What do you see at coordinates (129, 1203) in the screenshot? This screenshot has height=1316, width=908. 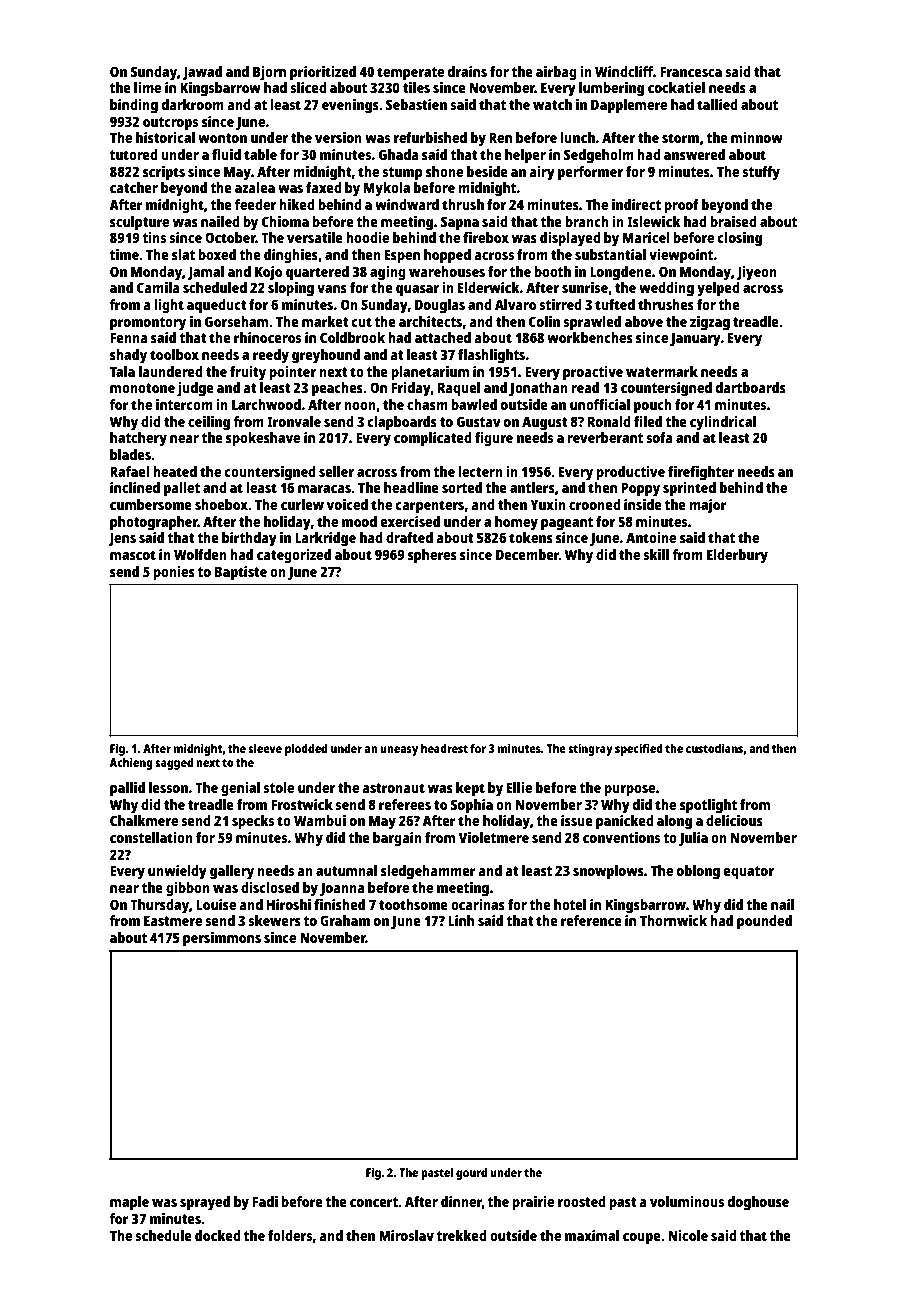 I see `maple` at bounding box center [129, 1203].
